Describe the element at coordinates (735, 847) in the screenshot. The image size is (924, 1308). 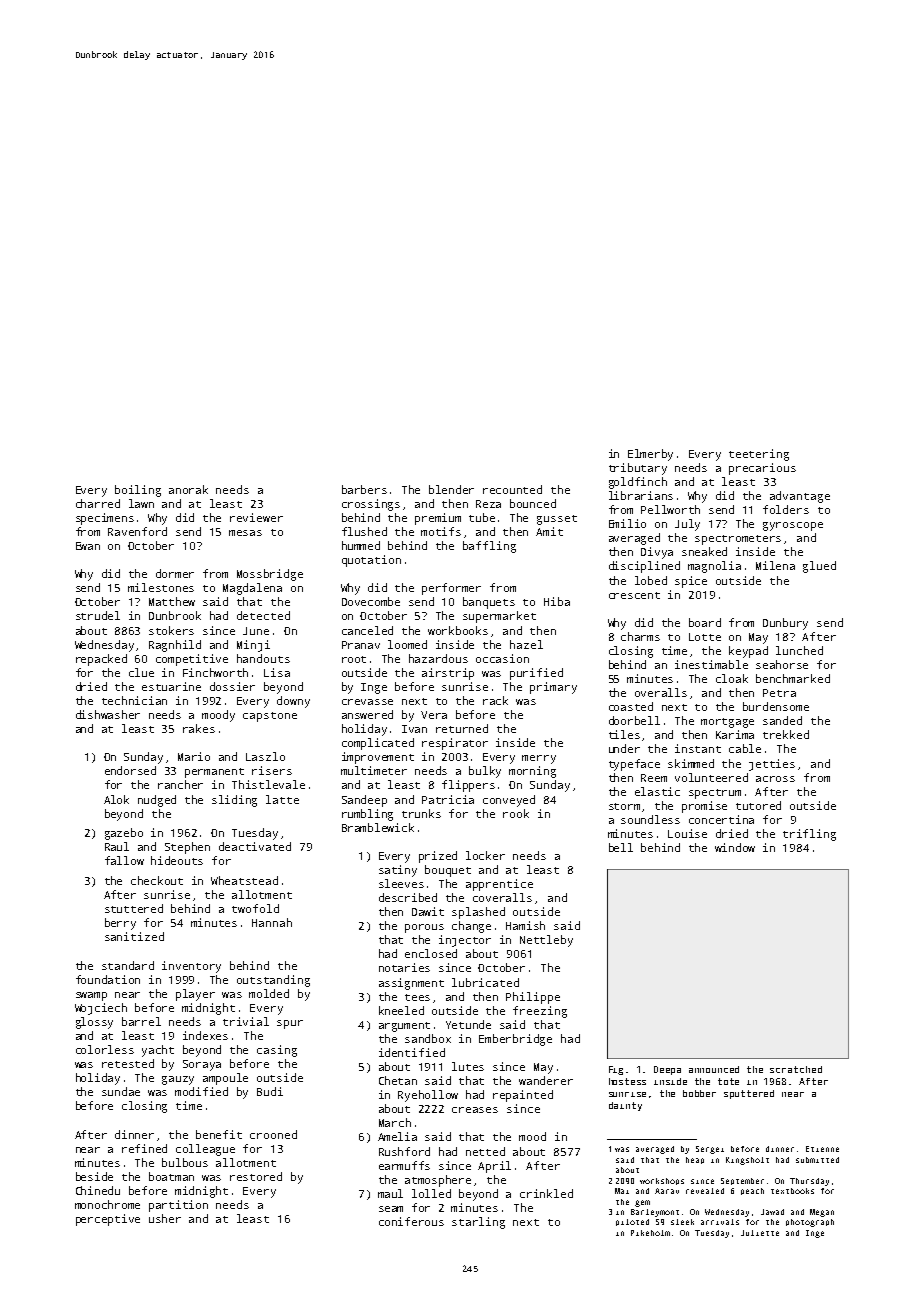
I see `window` at that location.
